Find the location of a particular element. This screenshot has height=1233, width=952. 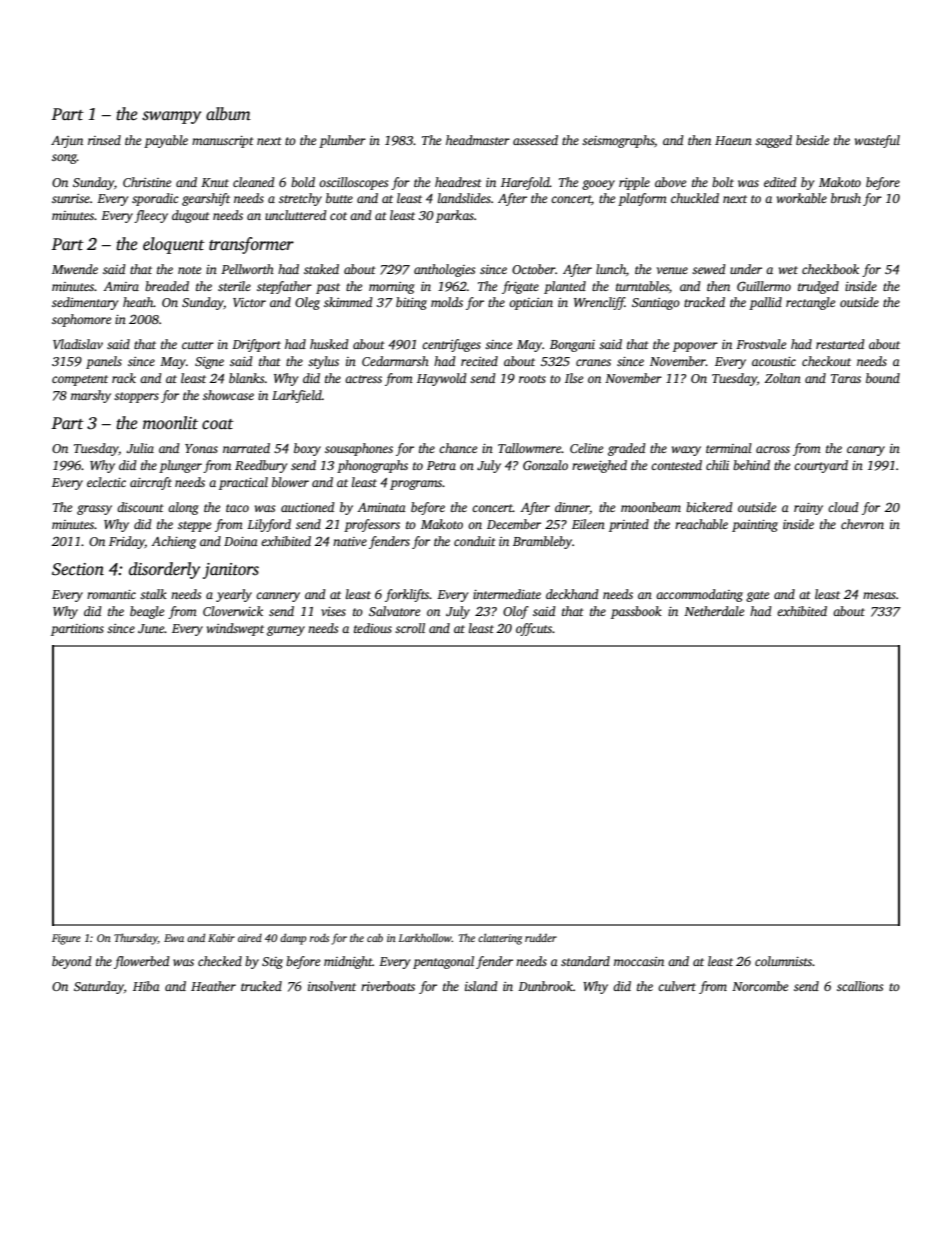

windswept is located at coordinates (235, 629).
